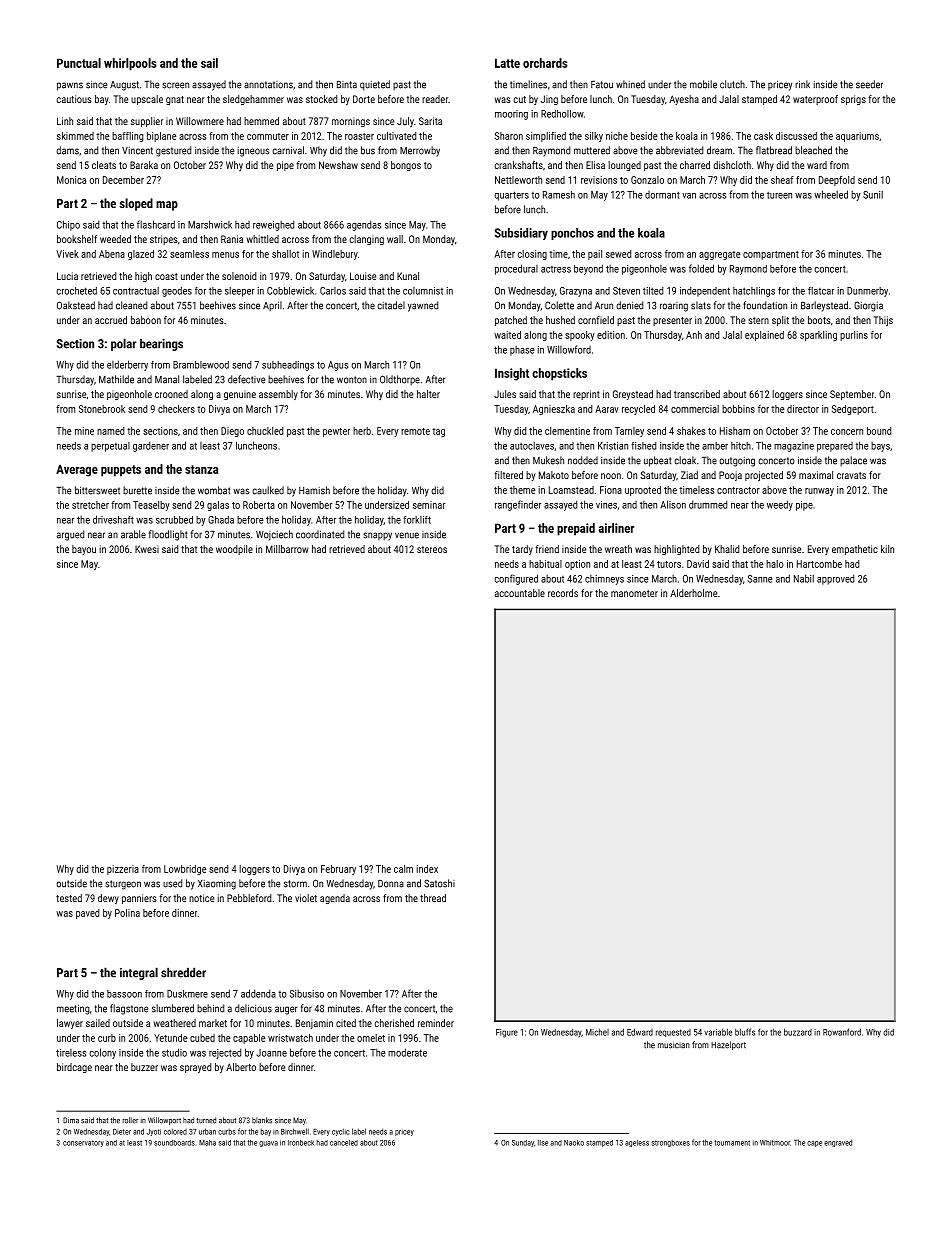 The height and width of the screenshot is (1233, 952). Describe the element at coordinates (207, 1143) in the screenshot. I see `Maha` at that location.
